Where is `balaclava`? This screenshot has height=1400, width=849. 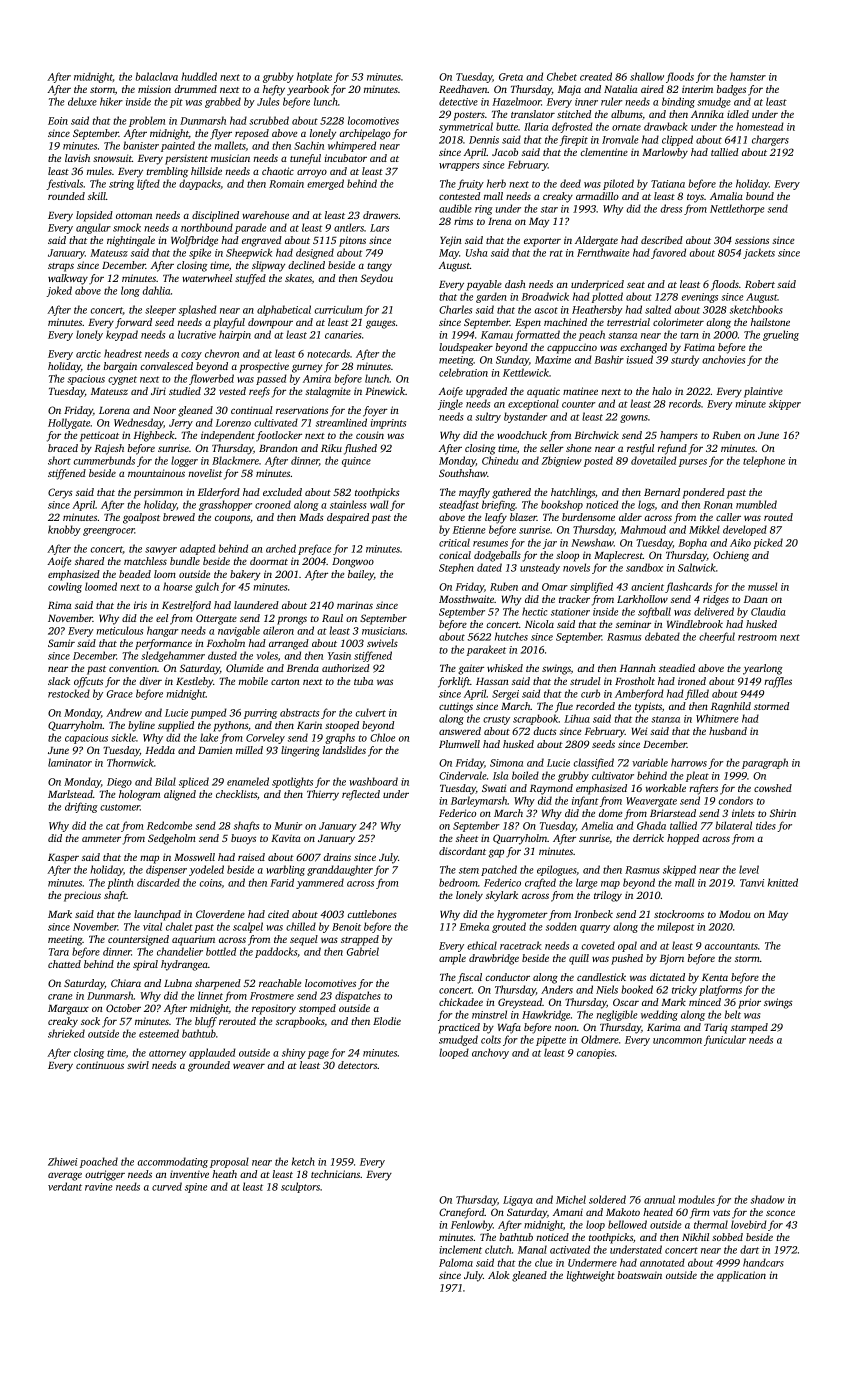
balaclava is located at coordinates (156, 76).
